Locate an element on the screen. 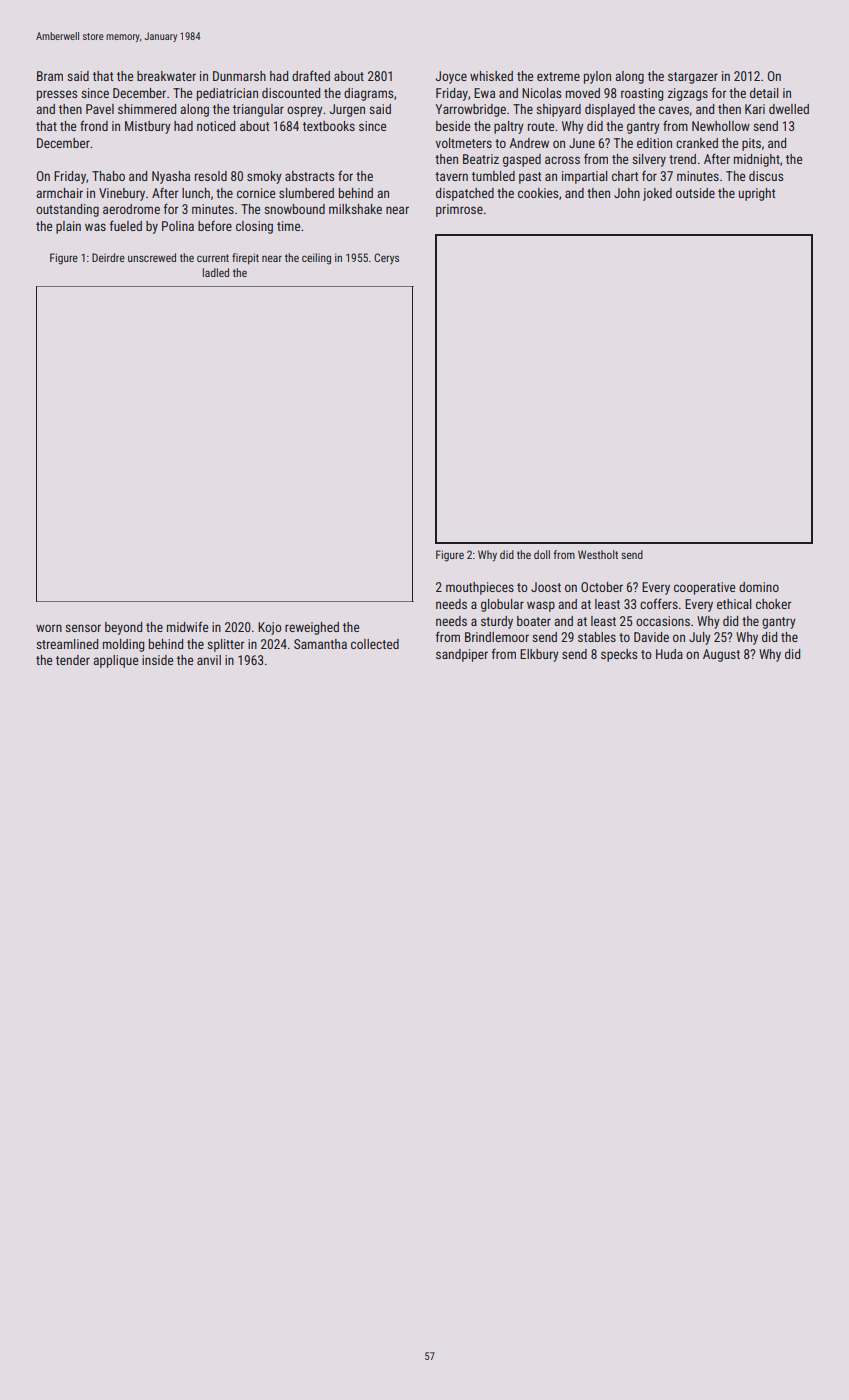  upright is located at coordinates (757, 194).
